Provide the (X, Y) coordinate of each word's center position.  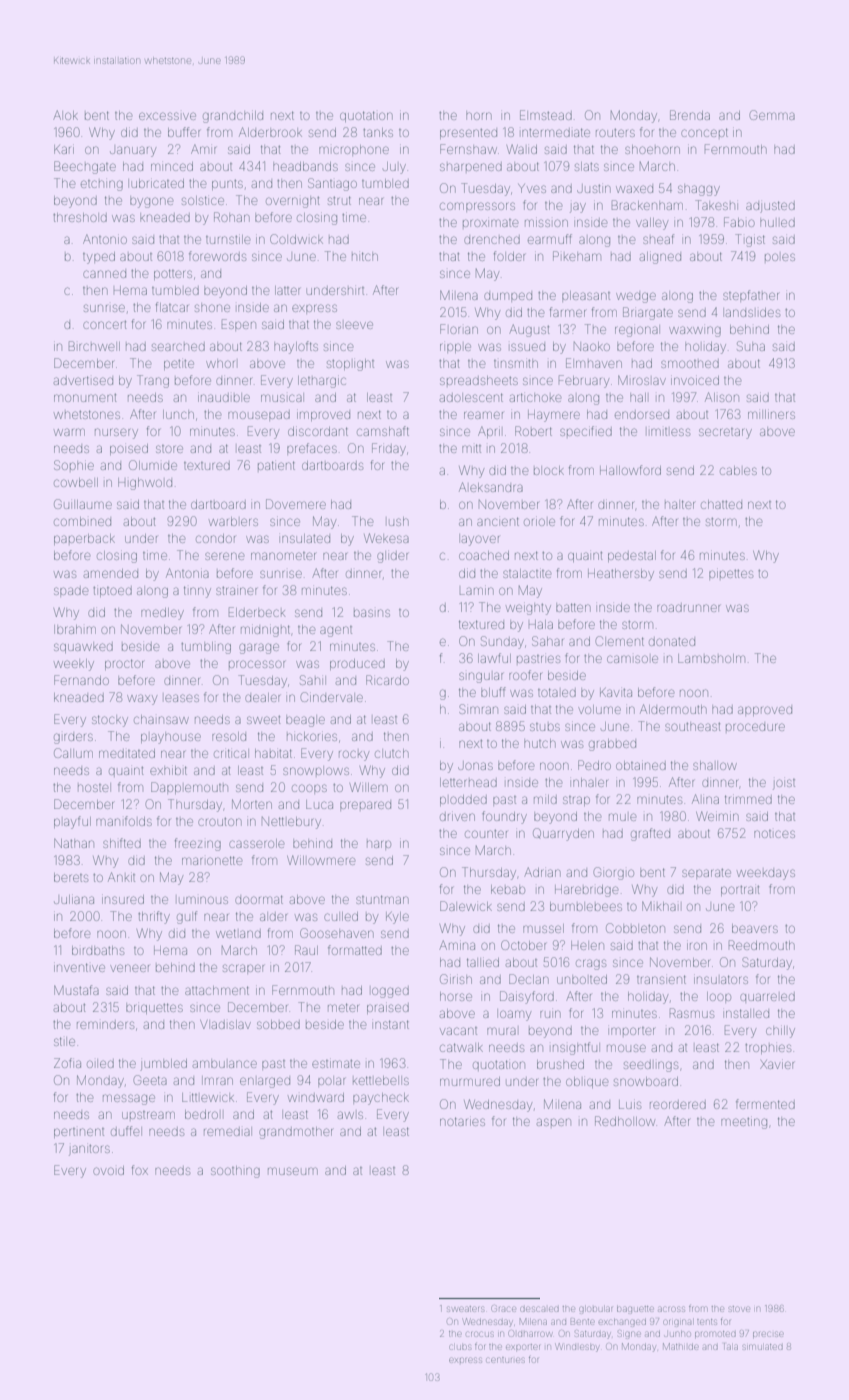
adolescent (471, 397)
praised (388, 1009)
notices (774, 834)
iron (697, 946)
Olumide (153, 465)
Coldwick (296, 239)
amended (111, 573)
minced (172, 166)
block (549, 470)
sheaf (658, 239)
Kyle (397, 918)
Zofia (67, 1063)
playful (72, 822)
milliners (771, 414)
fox (140, 1170)
